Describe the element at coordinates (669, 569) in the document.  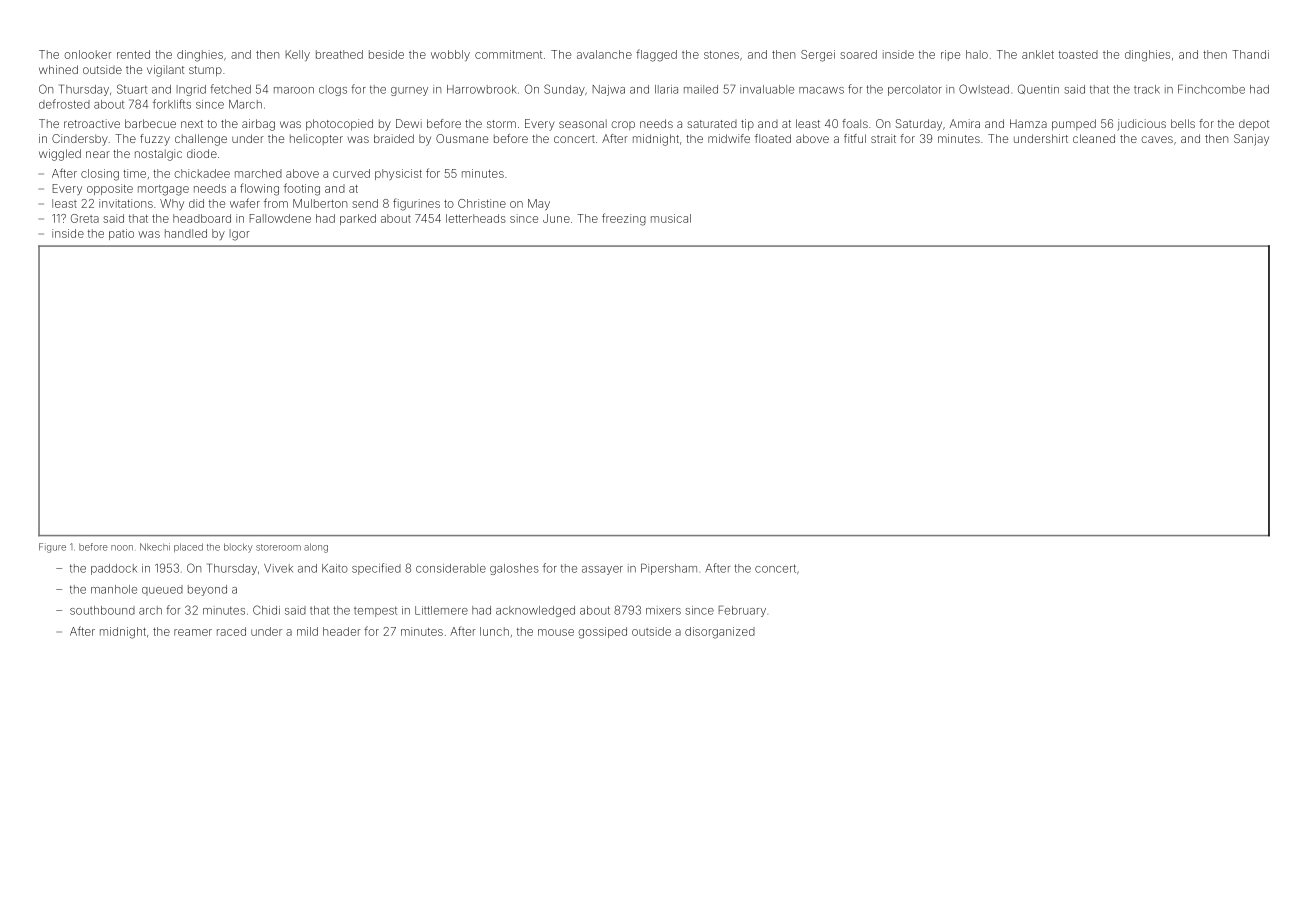
I see `Pipersham` at that location.
